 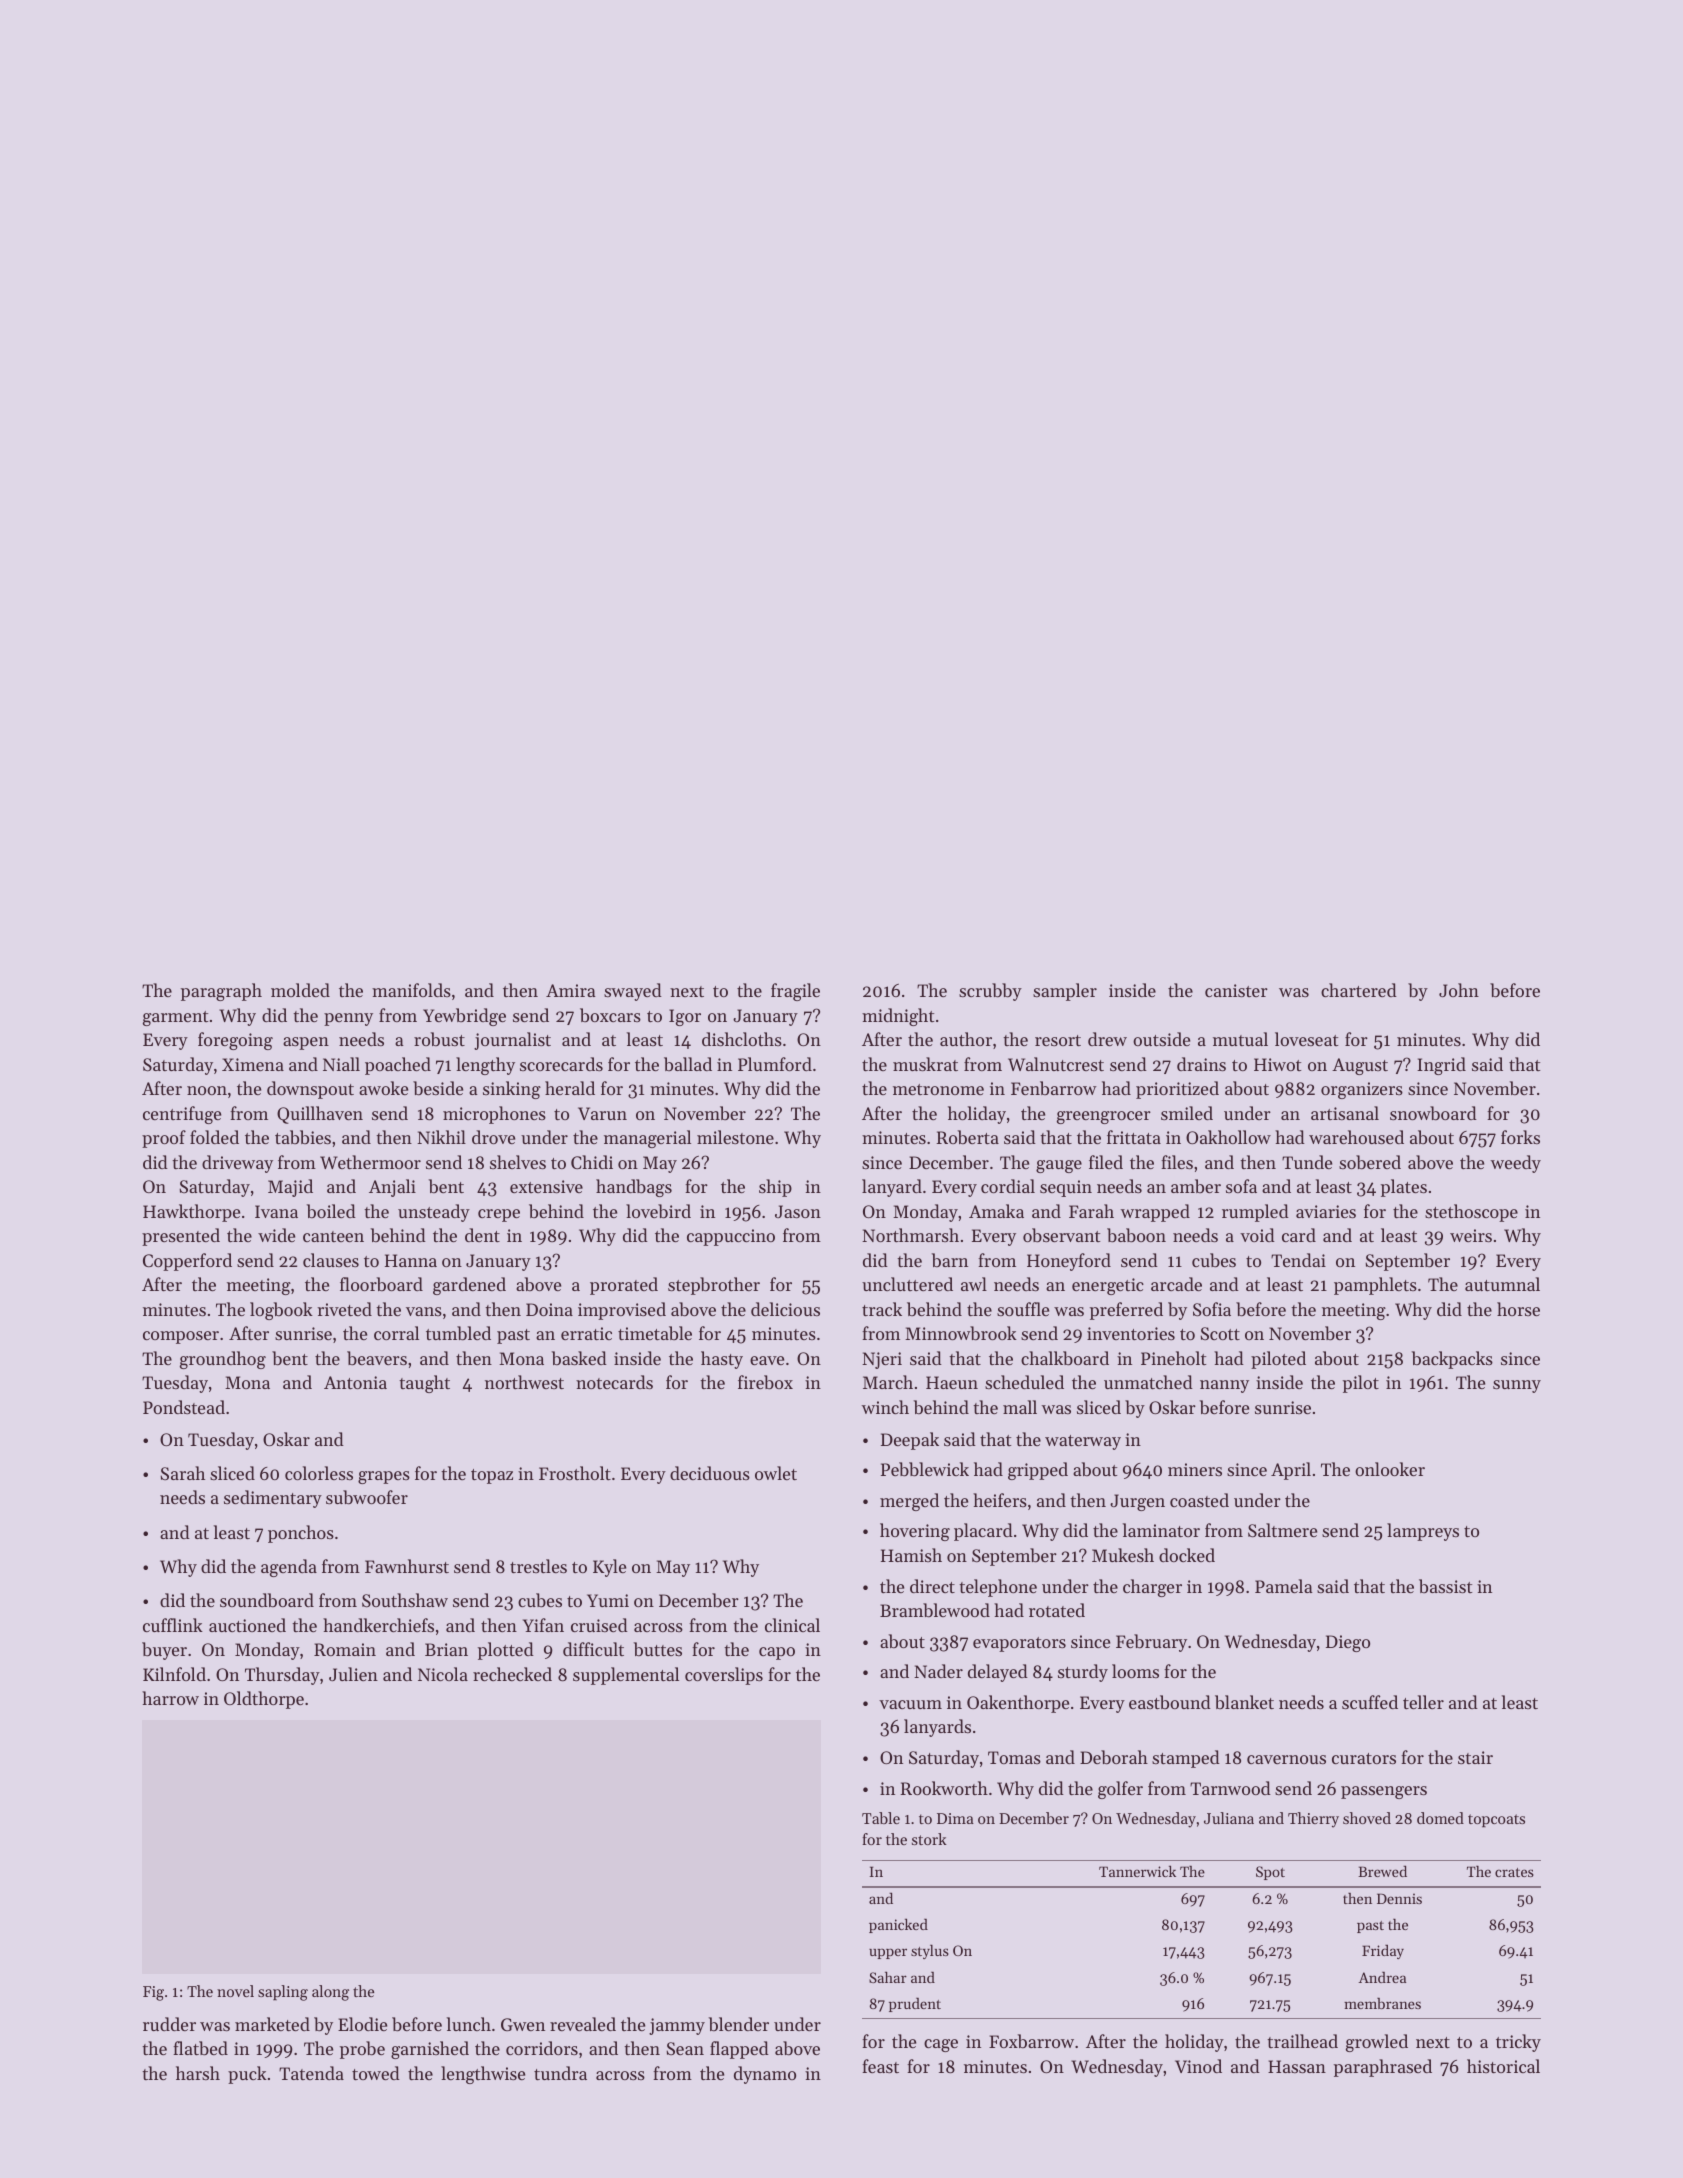 I want to click on historical, so click(x=1503, y=2066).
